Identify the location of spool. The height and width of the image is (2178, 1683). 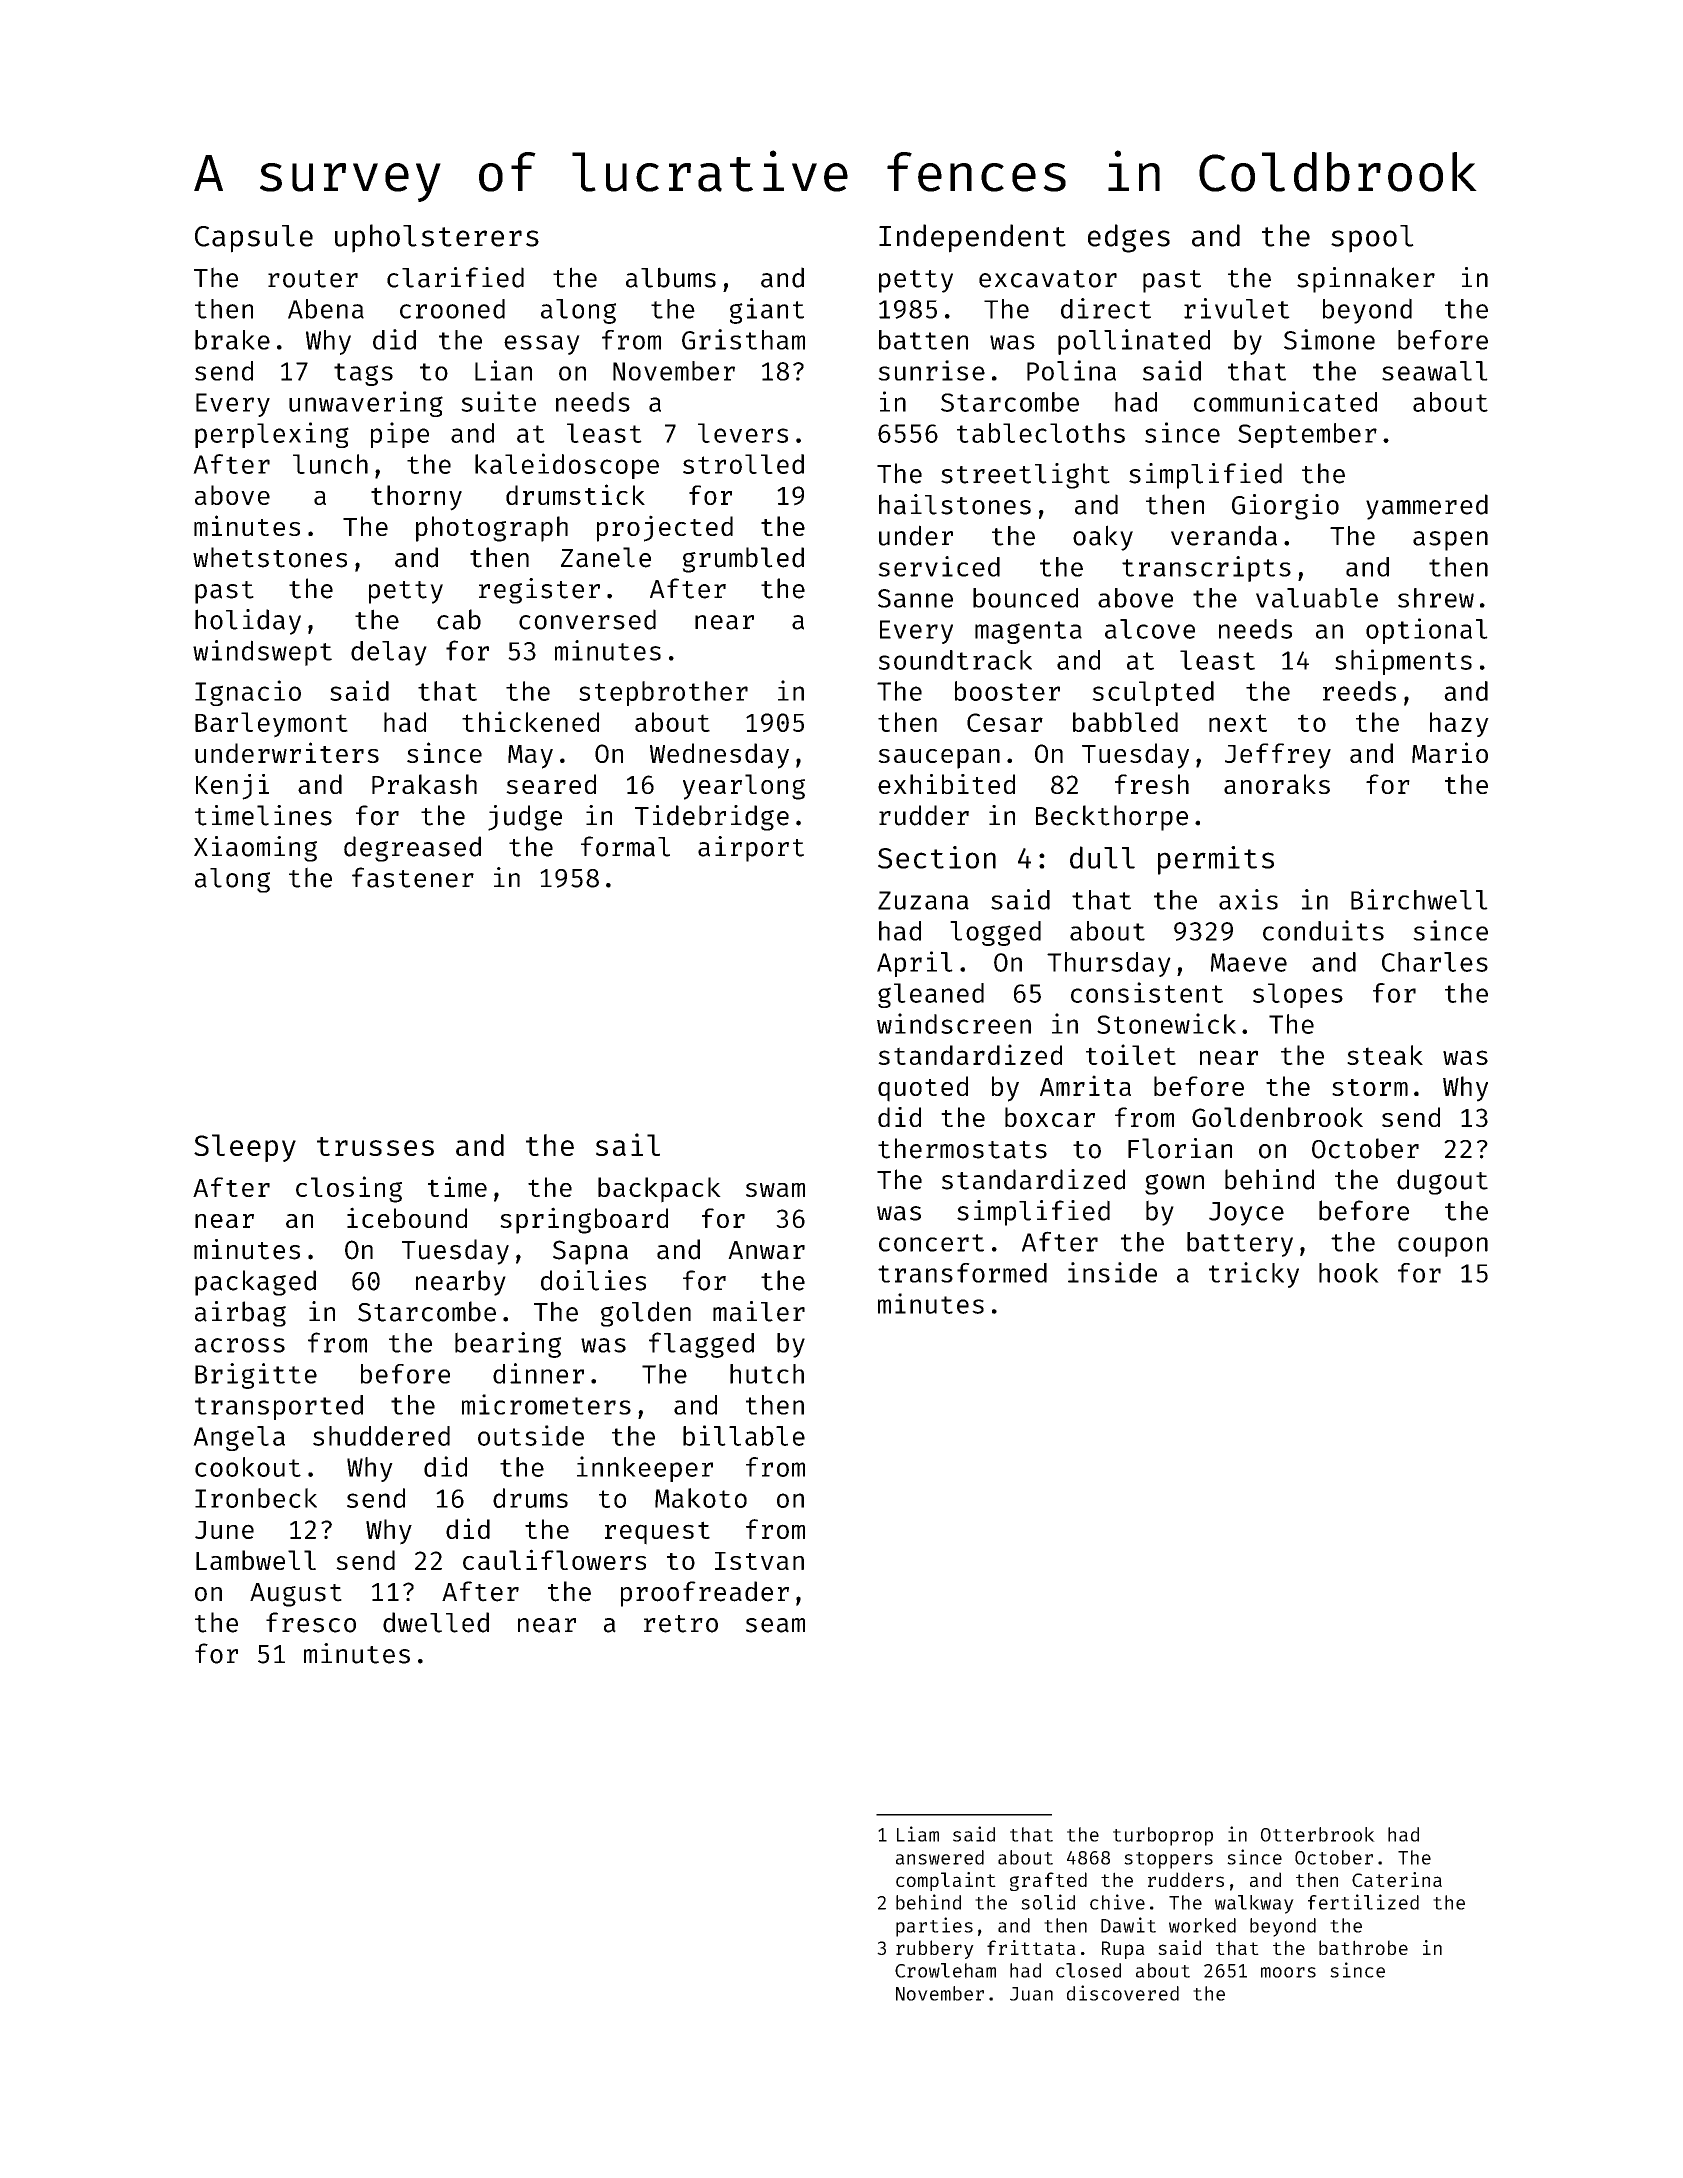
(1372, 239).
